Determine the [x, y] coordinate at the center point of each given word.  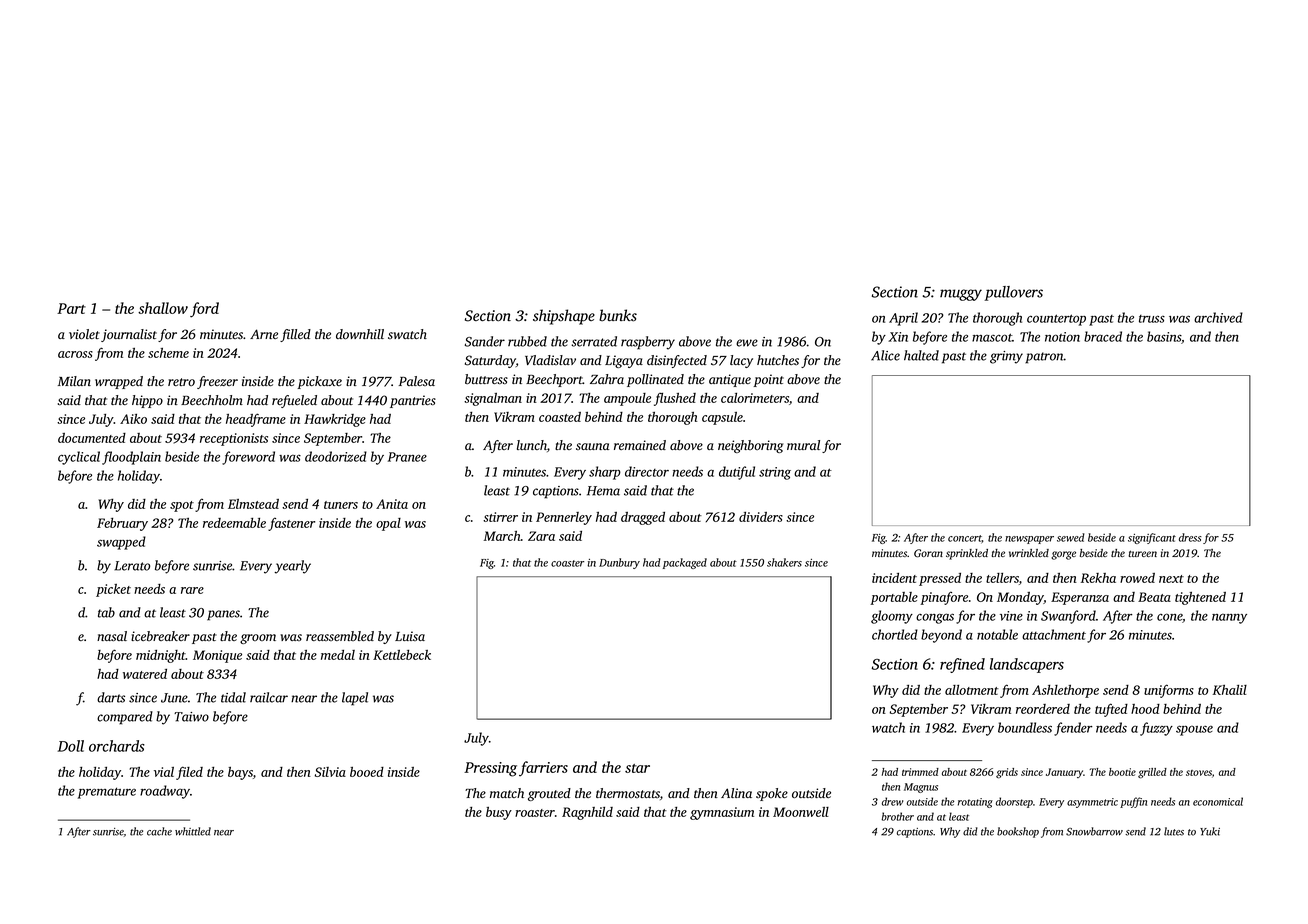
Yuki [1210, 831]
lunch [532, 445]
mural [803, 445]
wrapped [119, 382]
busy [499, 813]
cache [159, 831]
